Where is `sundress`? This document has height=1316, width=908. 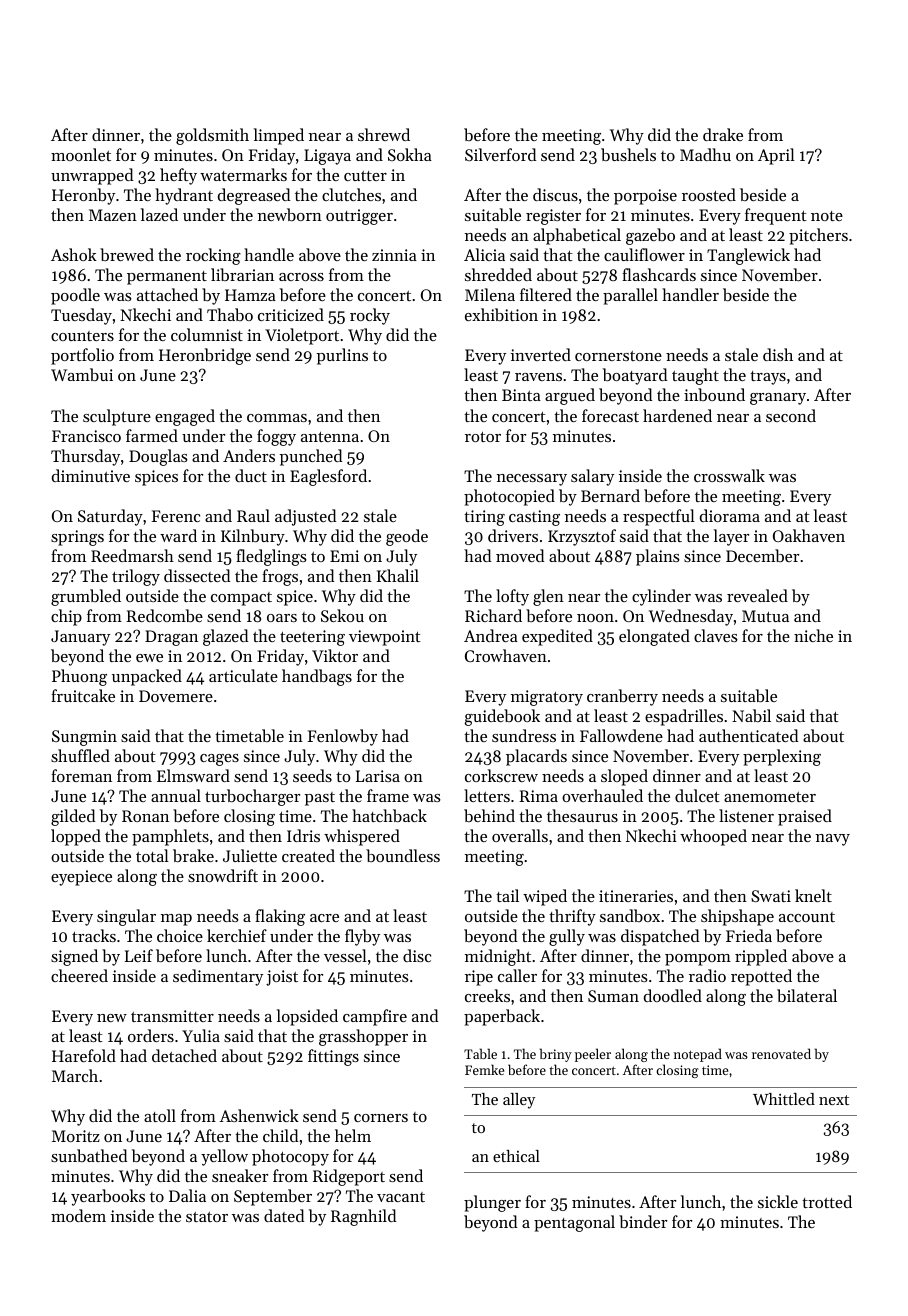 sundress is located at coordinates (524, 735).
